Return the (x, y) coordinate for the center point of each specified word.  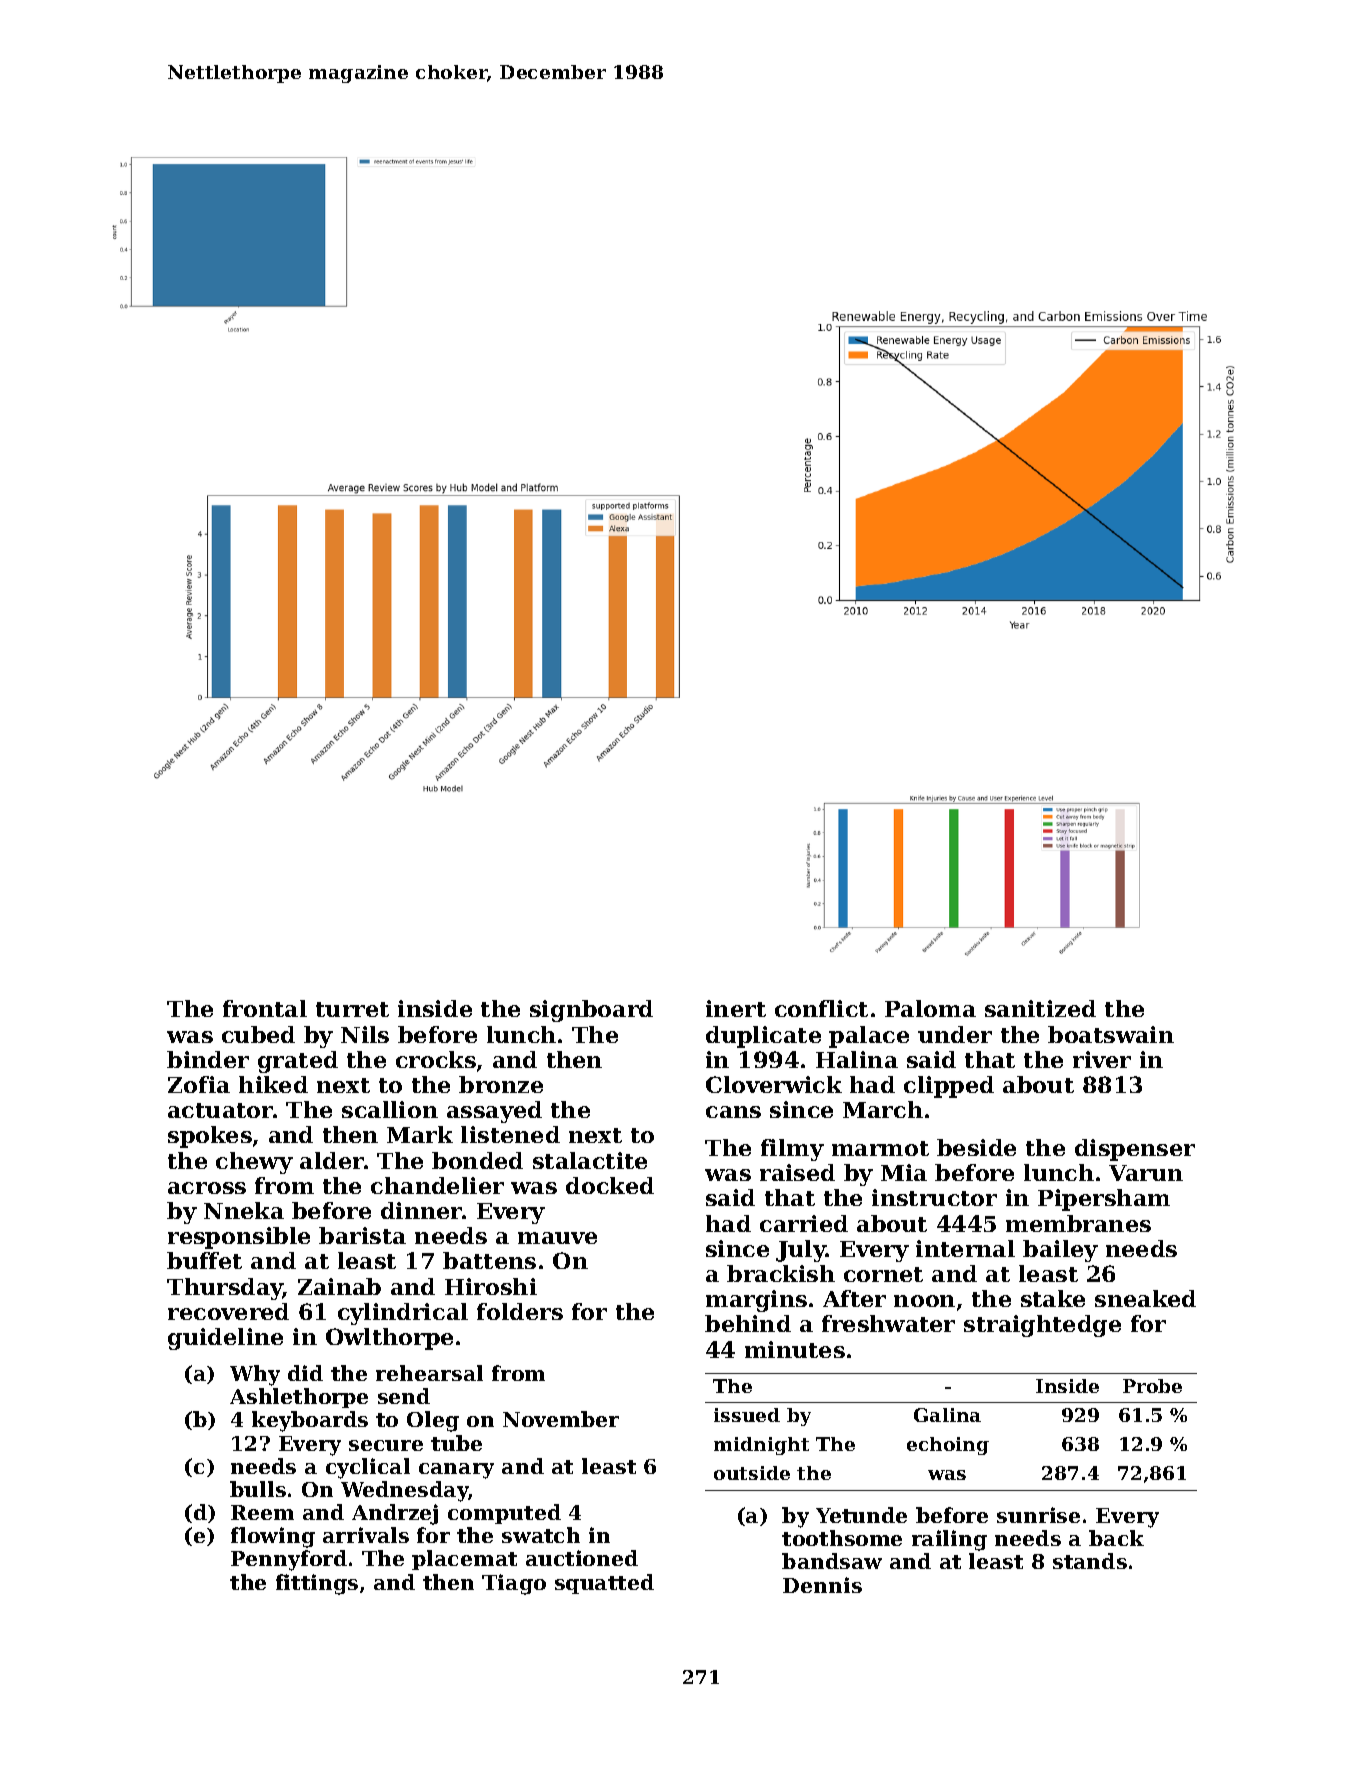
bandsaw (832, 1561)
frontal (265, 1008)
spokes (210, 1137)
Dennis (822, 1585)
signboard (591, 1011)
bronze (501, 1084)
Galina (947, 1415)
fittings (317, 1584)
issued (747, 1415)
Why (255, 1375)
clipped (949, 1087)
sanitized (1040, 1008)
